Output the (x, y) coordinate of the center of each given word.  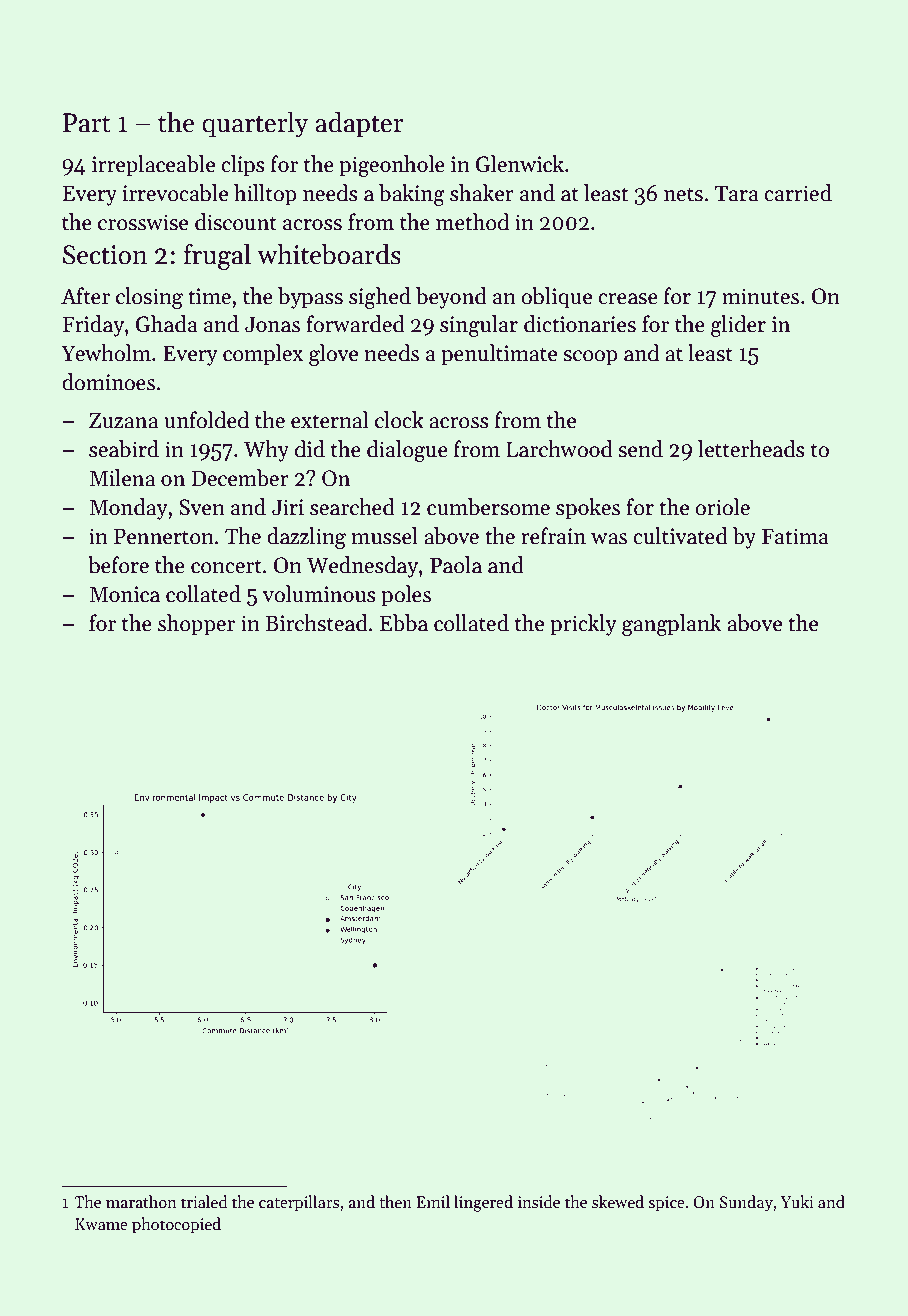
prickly (583, 625)
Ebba (404, 623)
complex (263, 355)
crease (628, 299)
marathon (141, 1201)
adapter (359, 125)
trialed (204, 1202)
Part (87, 123)
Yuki (797, 1201)
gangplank (671, 625)
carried (798, 193)
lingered (483, 1203)
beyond (451, 298)
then (395, 1202)
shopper (196, 625)
